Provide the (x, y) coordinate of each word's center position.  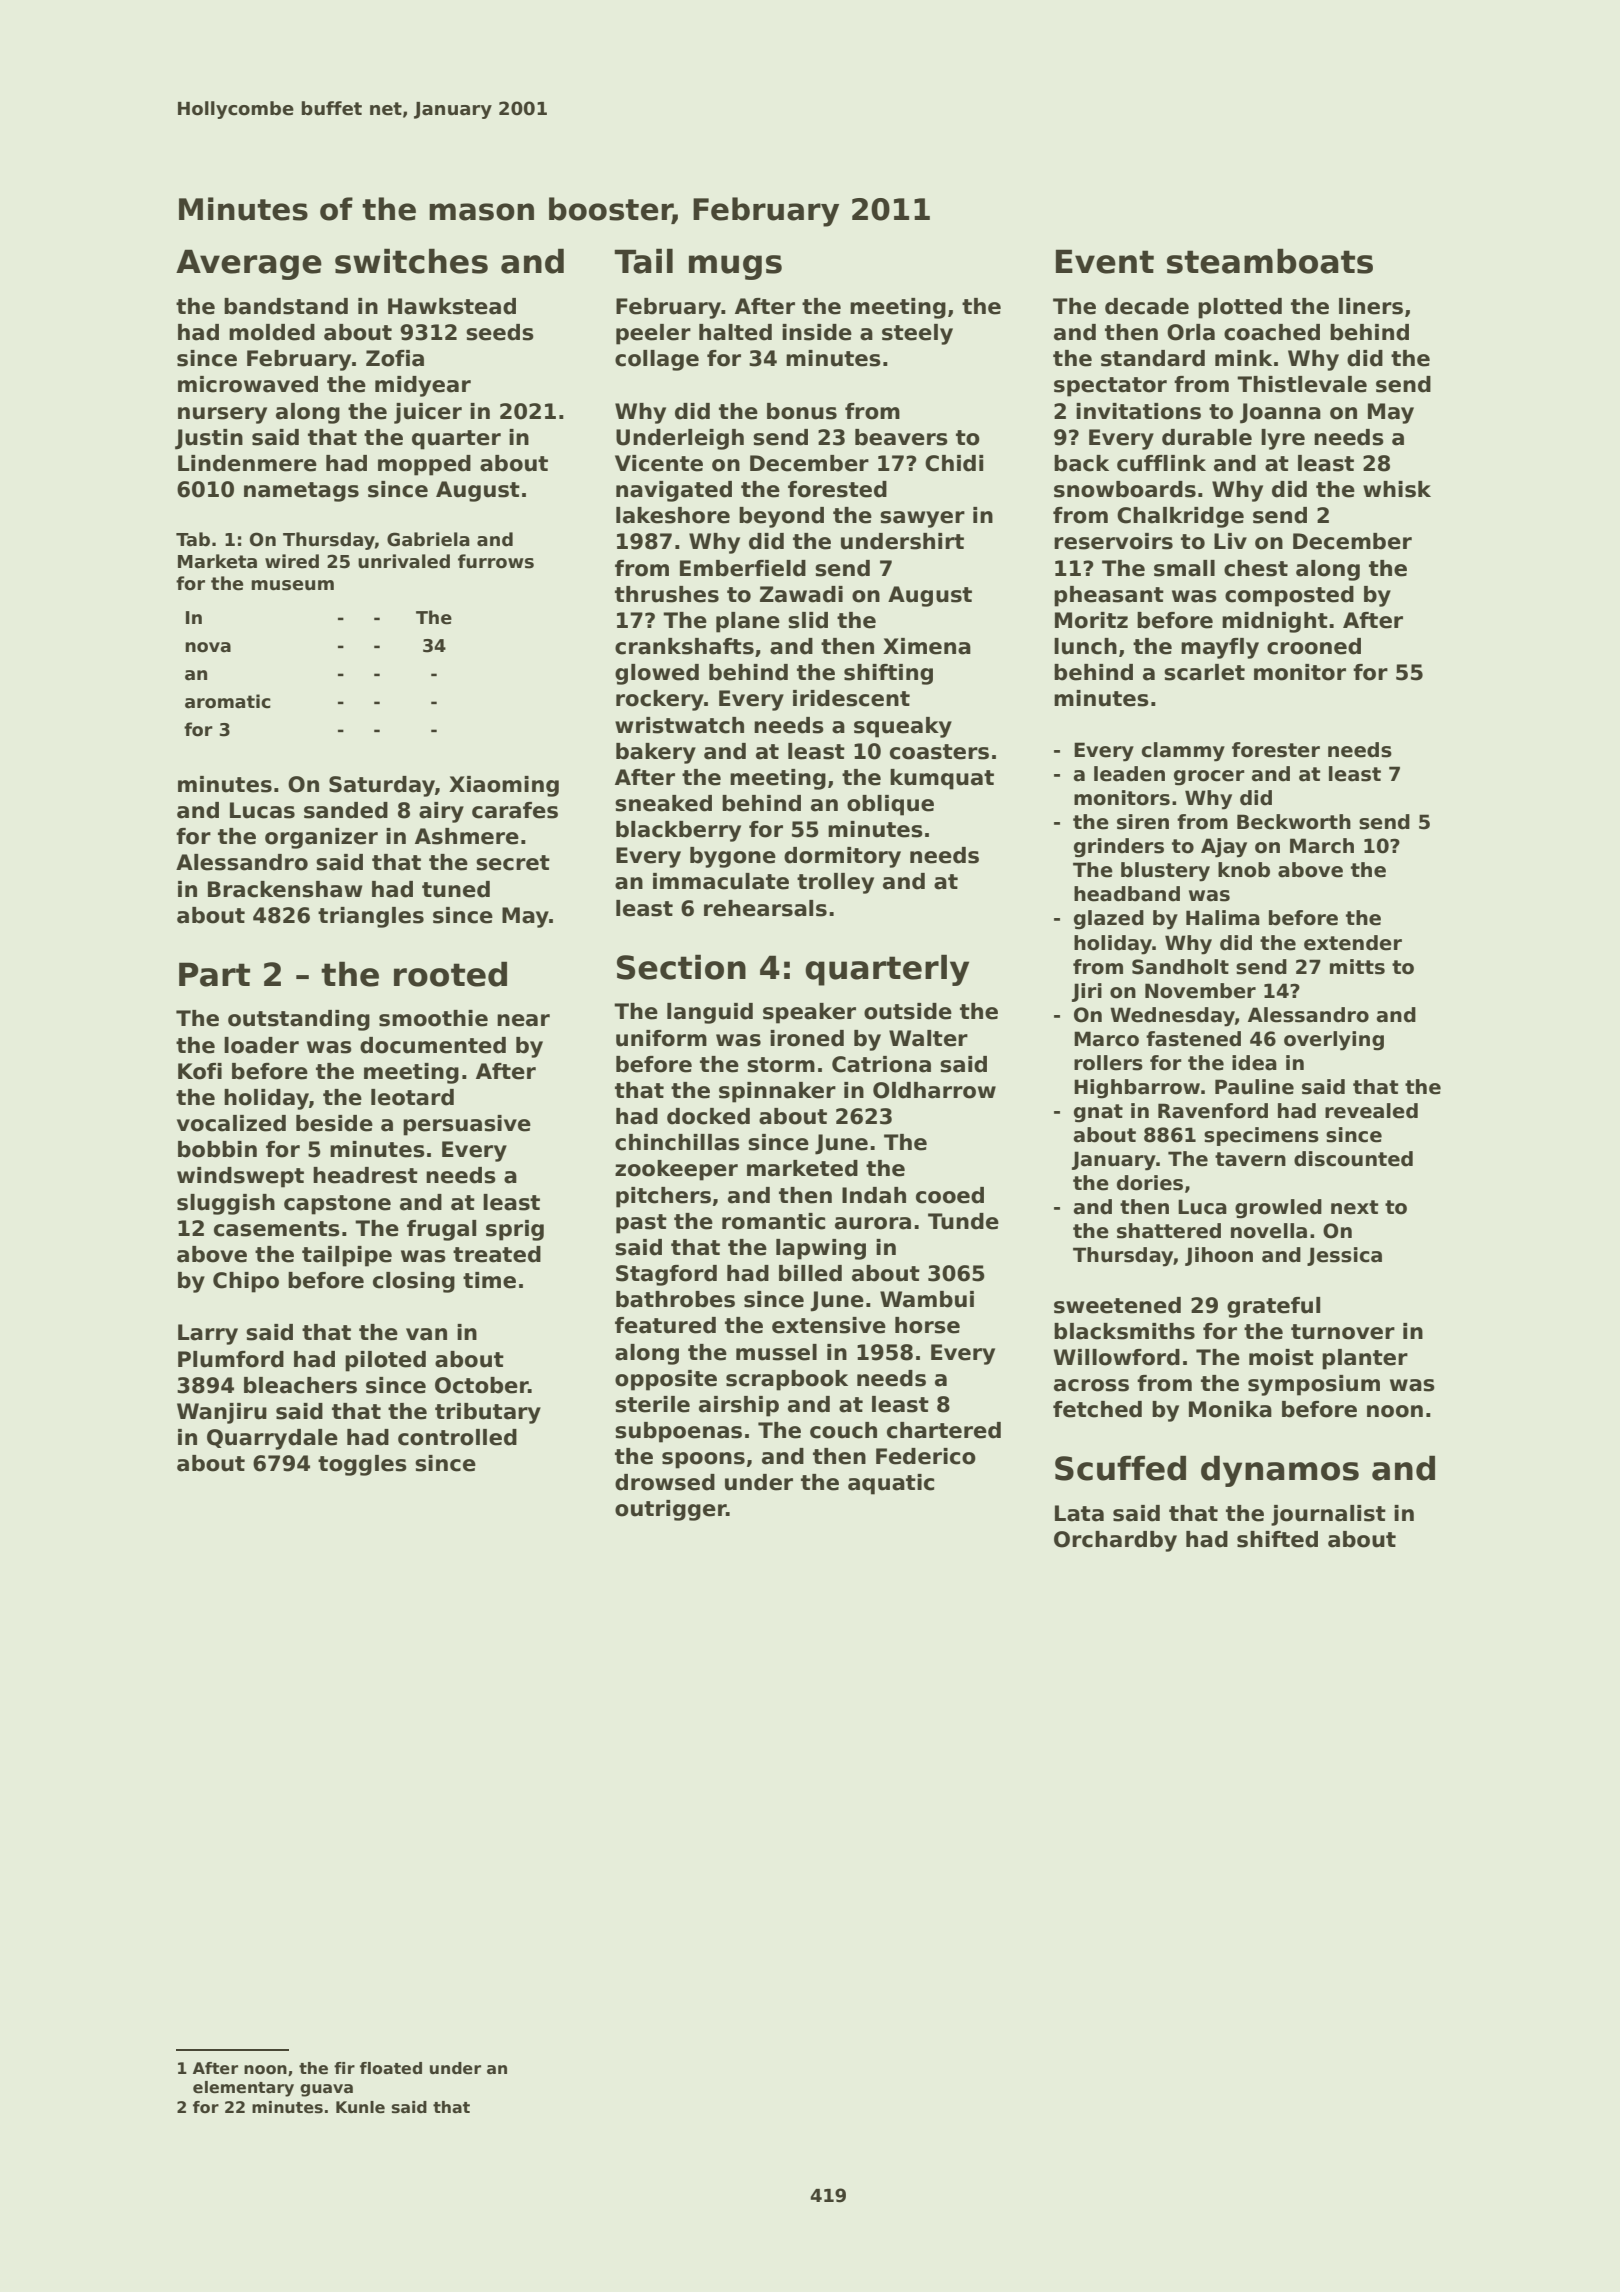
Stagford (666, 1275)
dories (1150, 1183)
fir (344, 2068)
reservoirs (1113, 541)
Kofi (200, 1071)
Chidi (954, 463)
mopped (424, 465)
